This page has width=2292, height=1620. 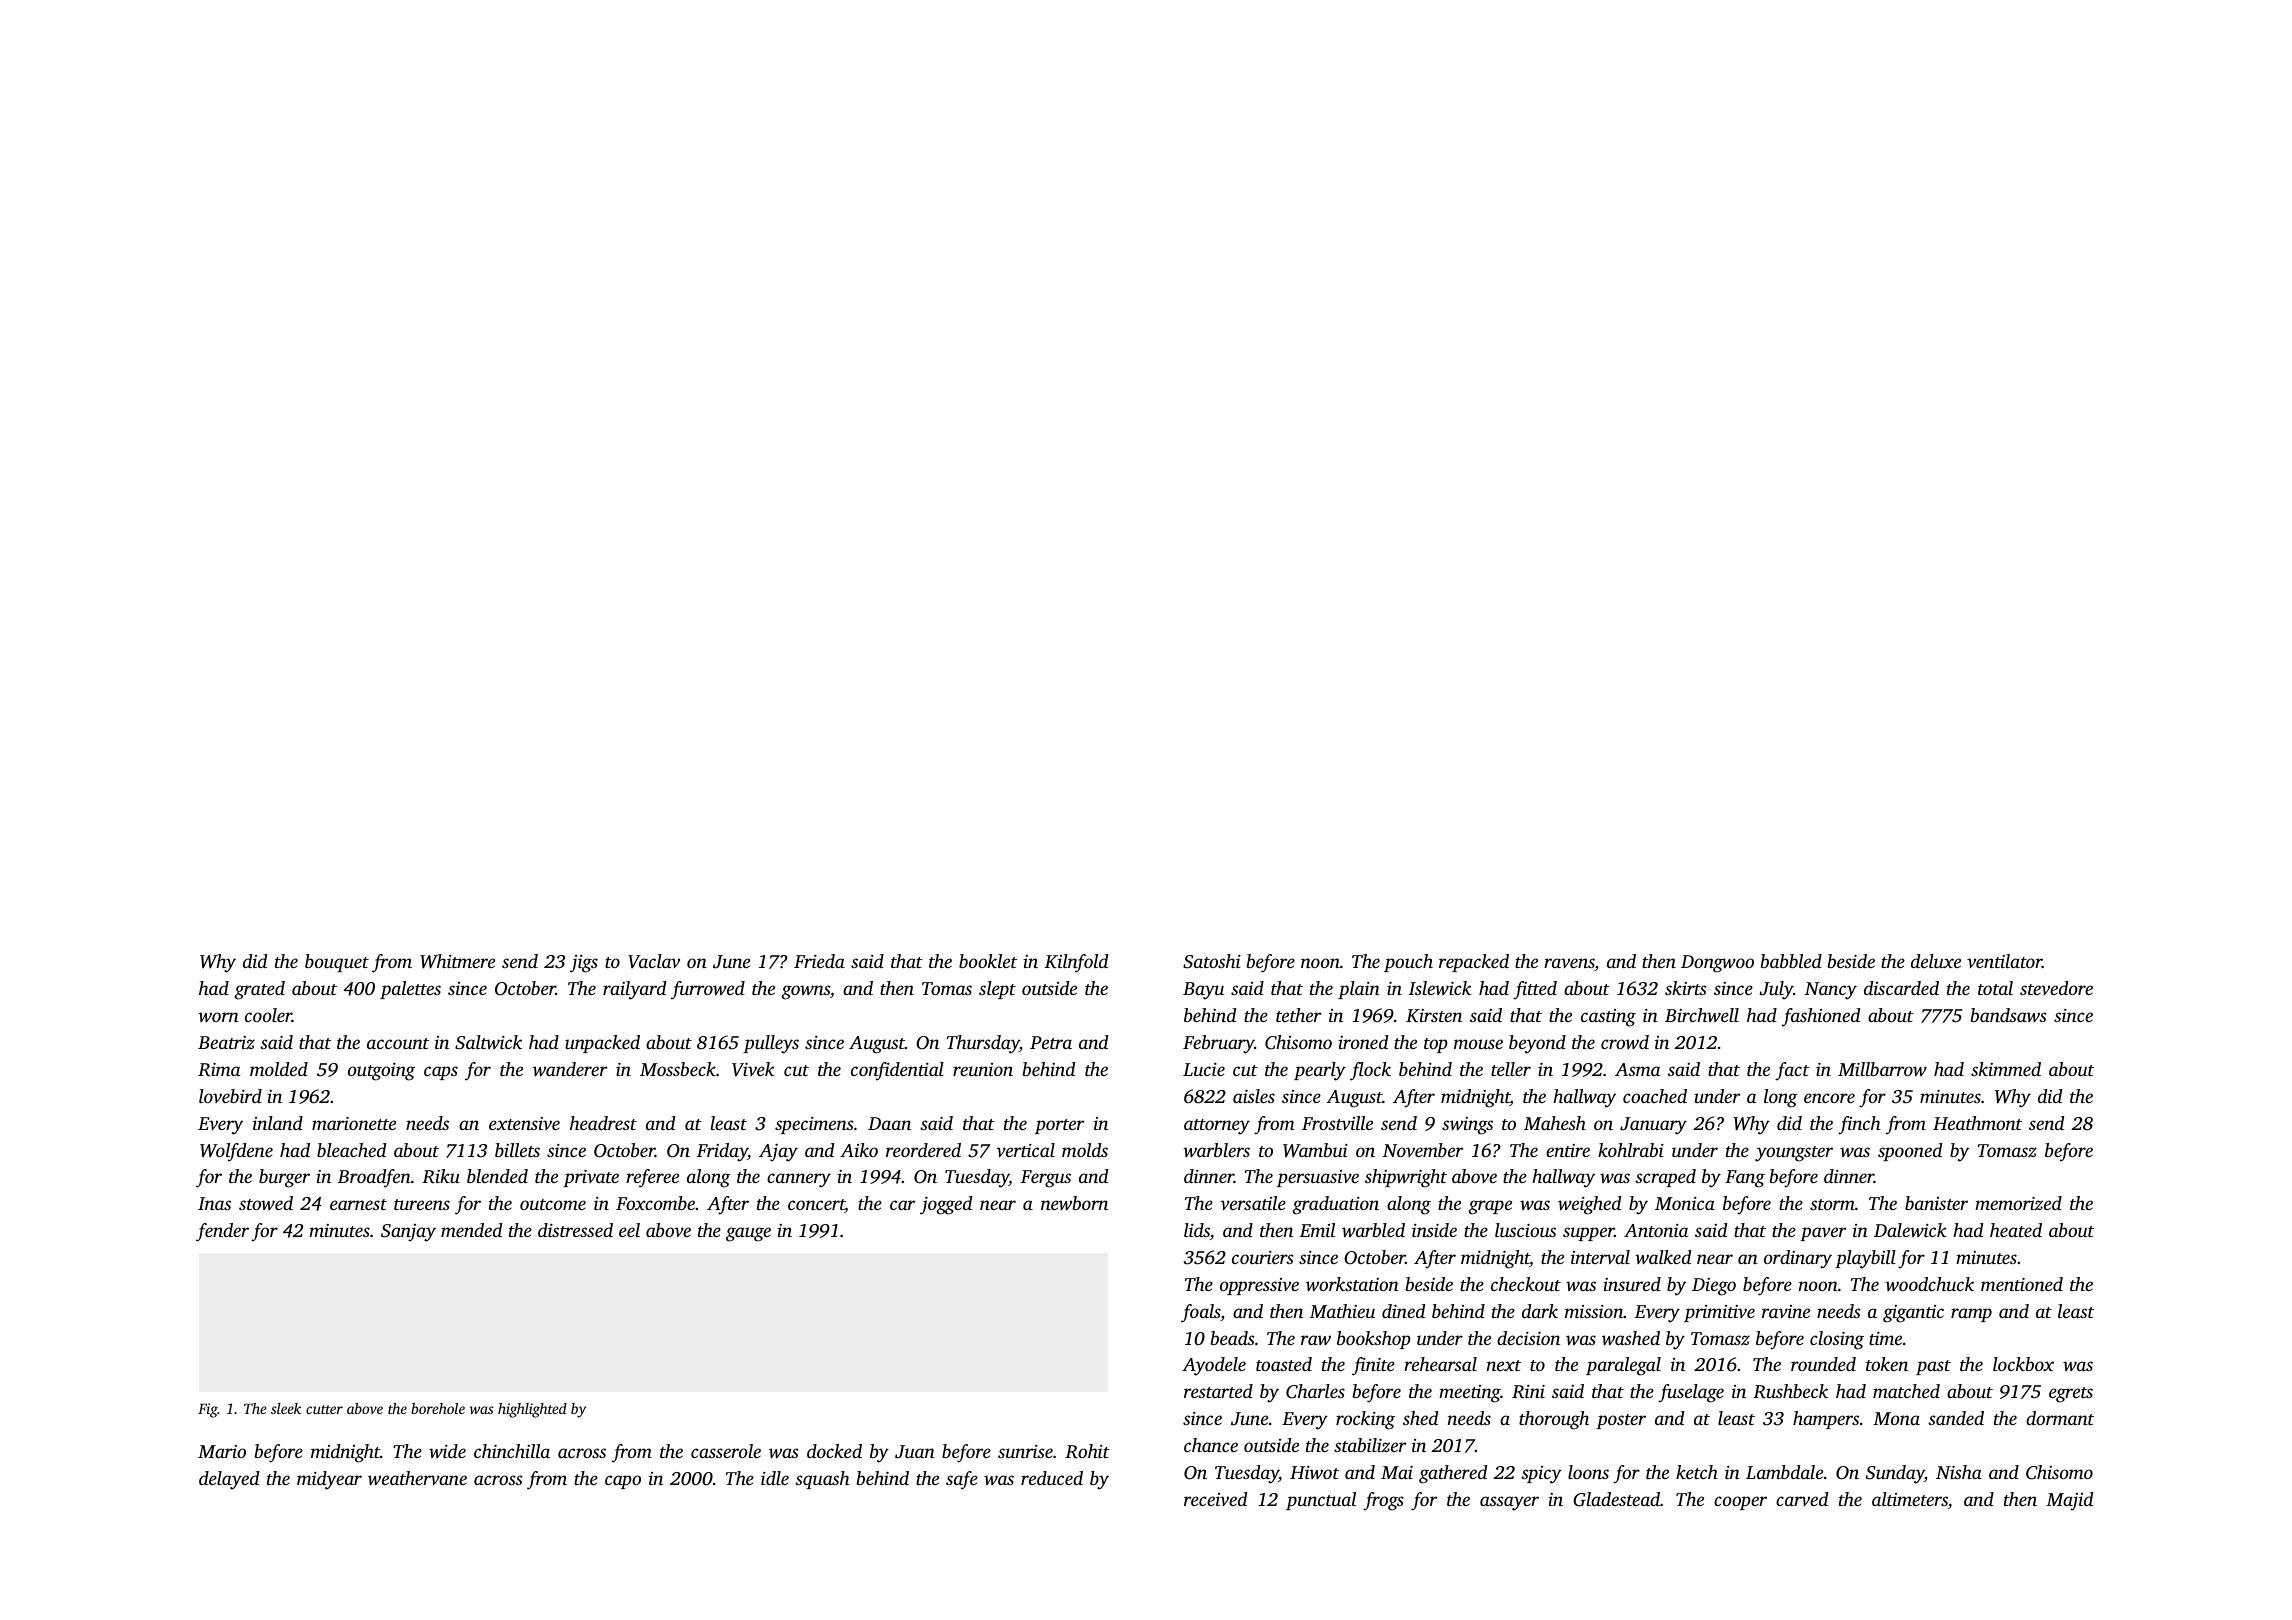 I want to click on newborn, so click(x=1074, y=1203).
